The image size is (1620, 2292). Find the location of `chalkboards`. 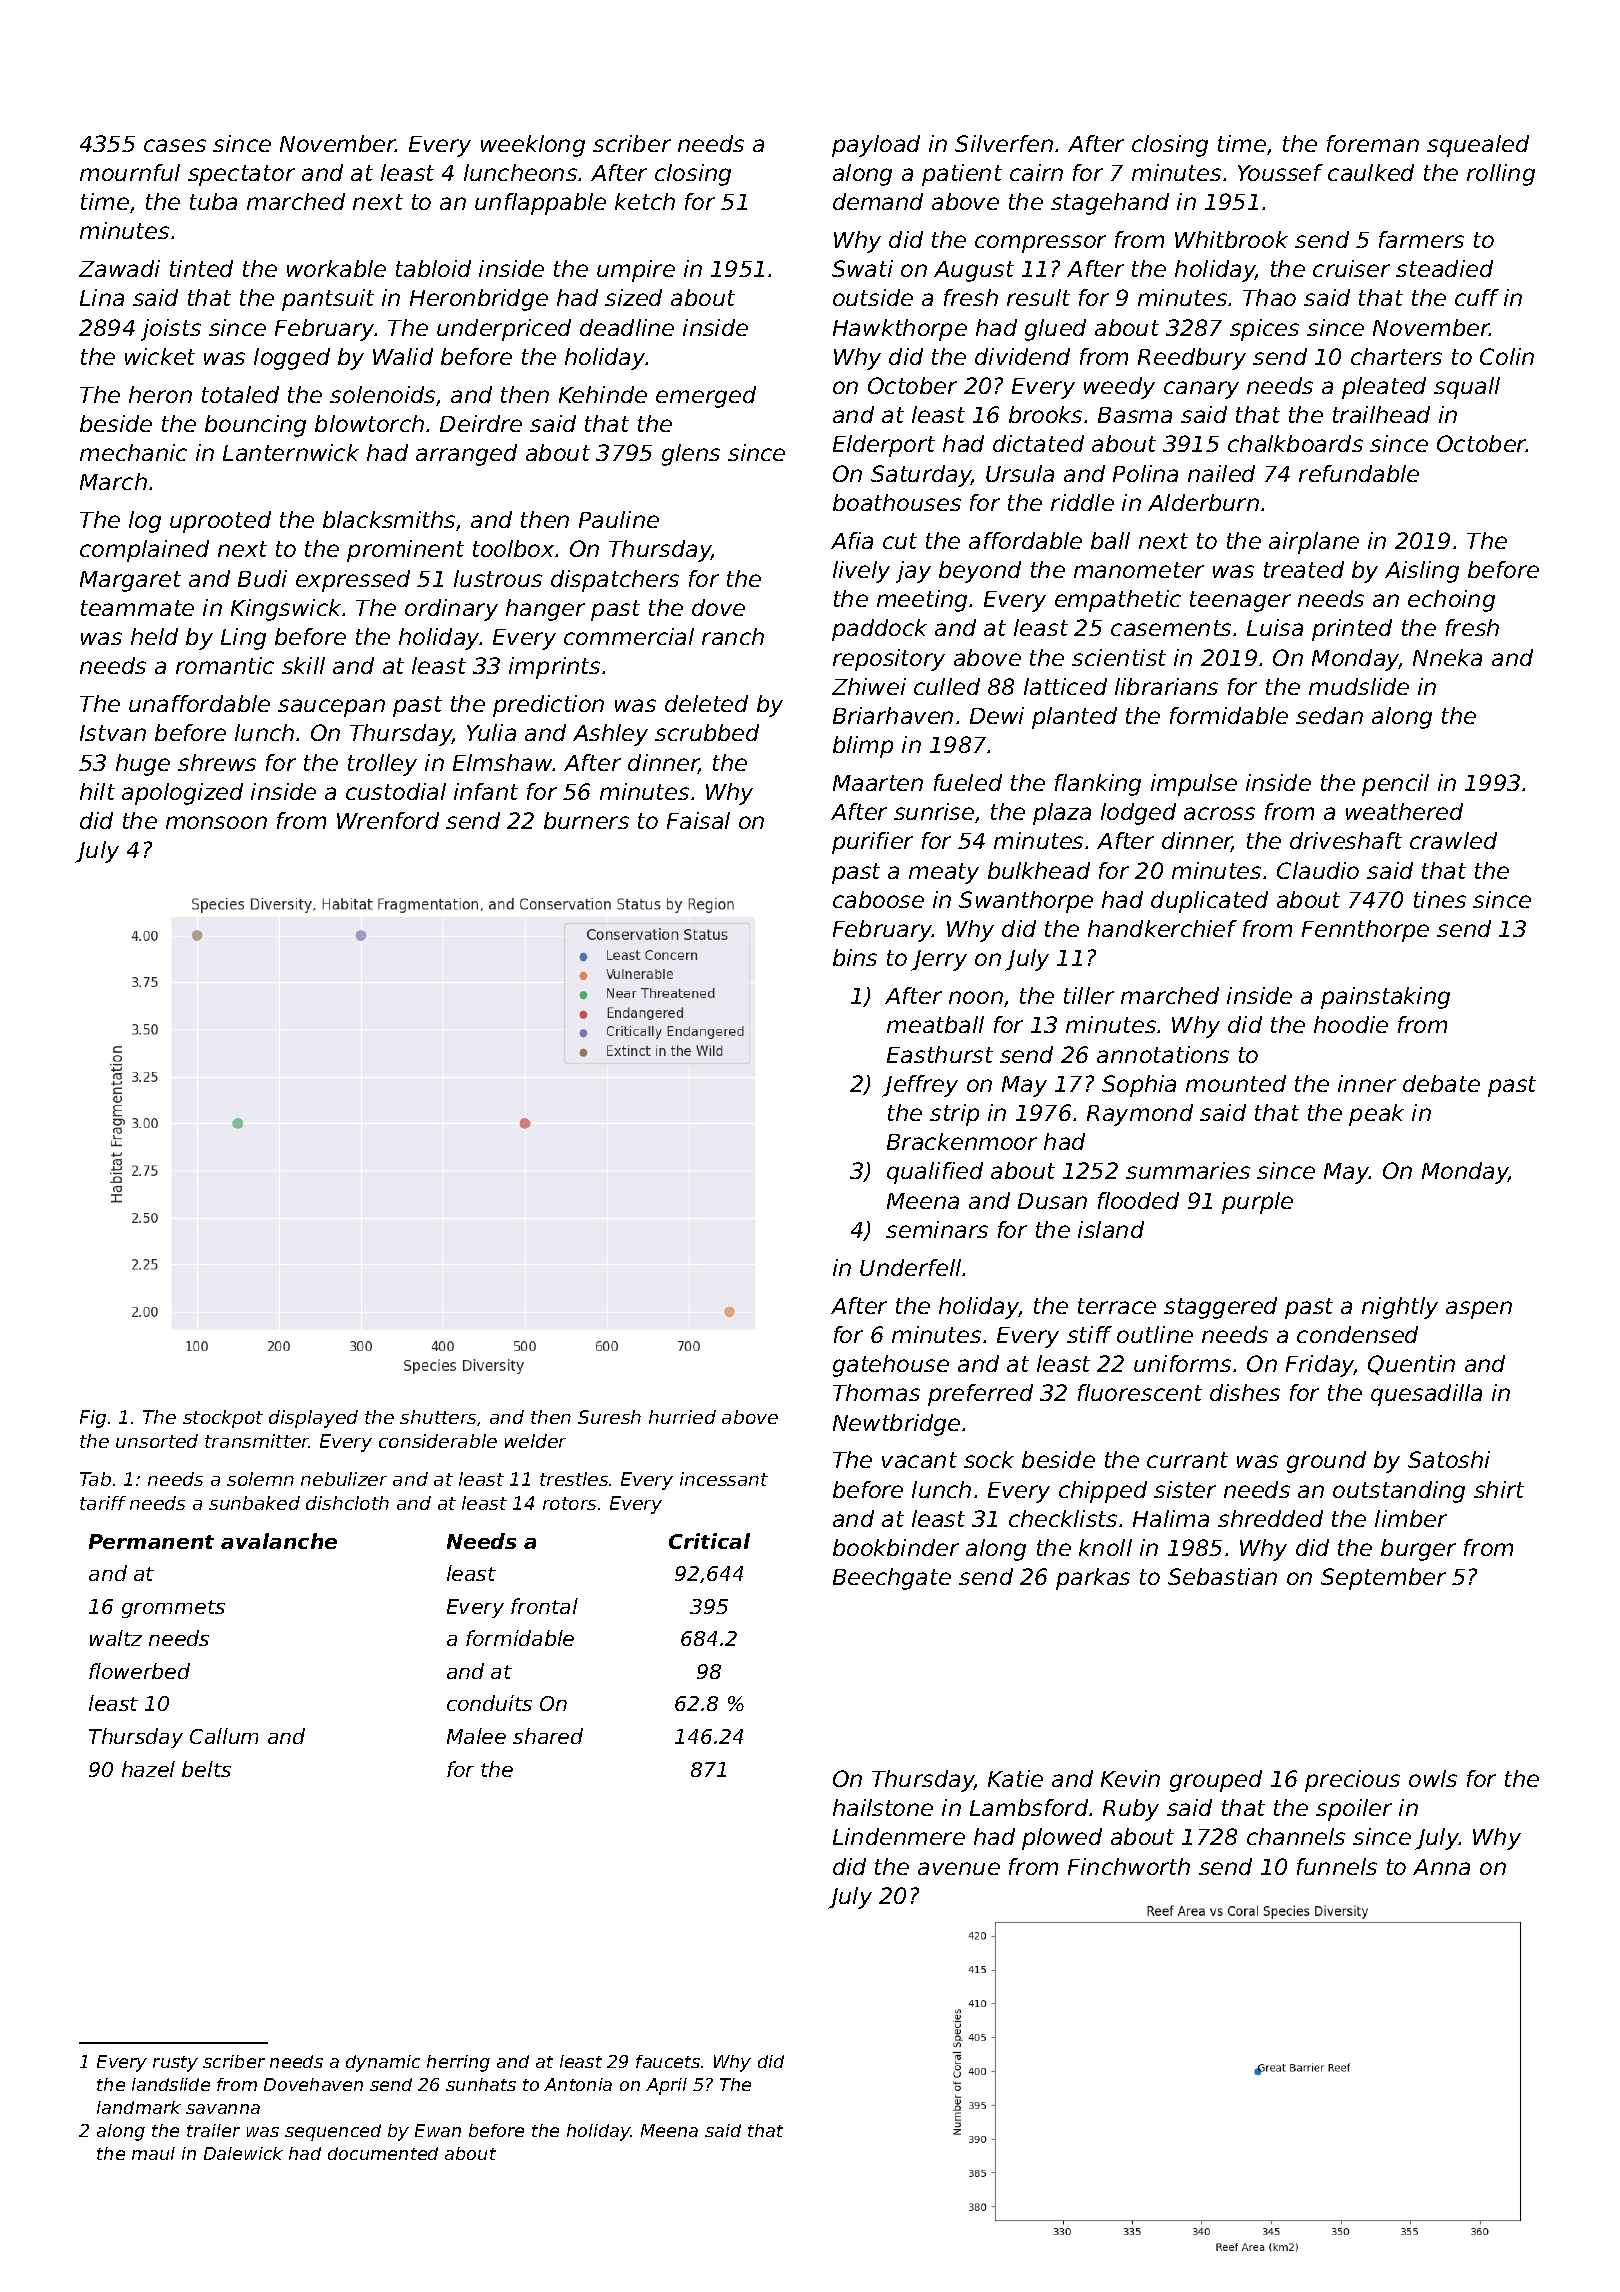

chalkboards is located at coordinates (1295, 443).
